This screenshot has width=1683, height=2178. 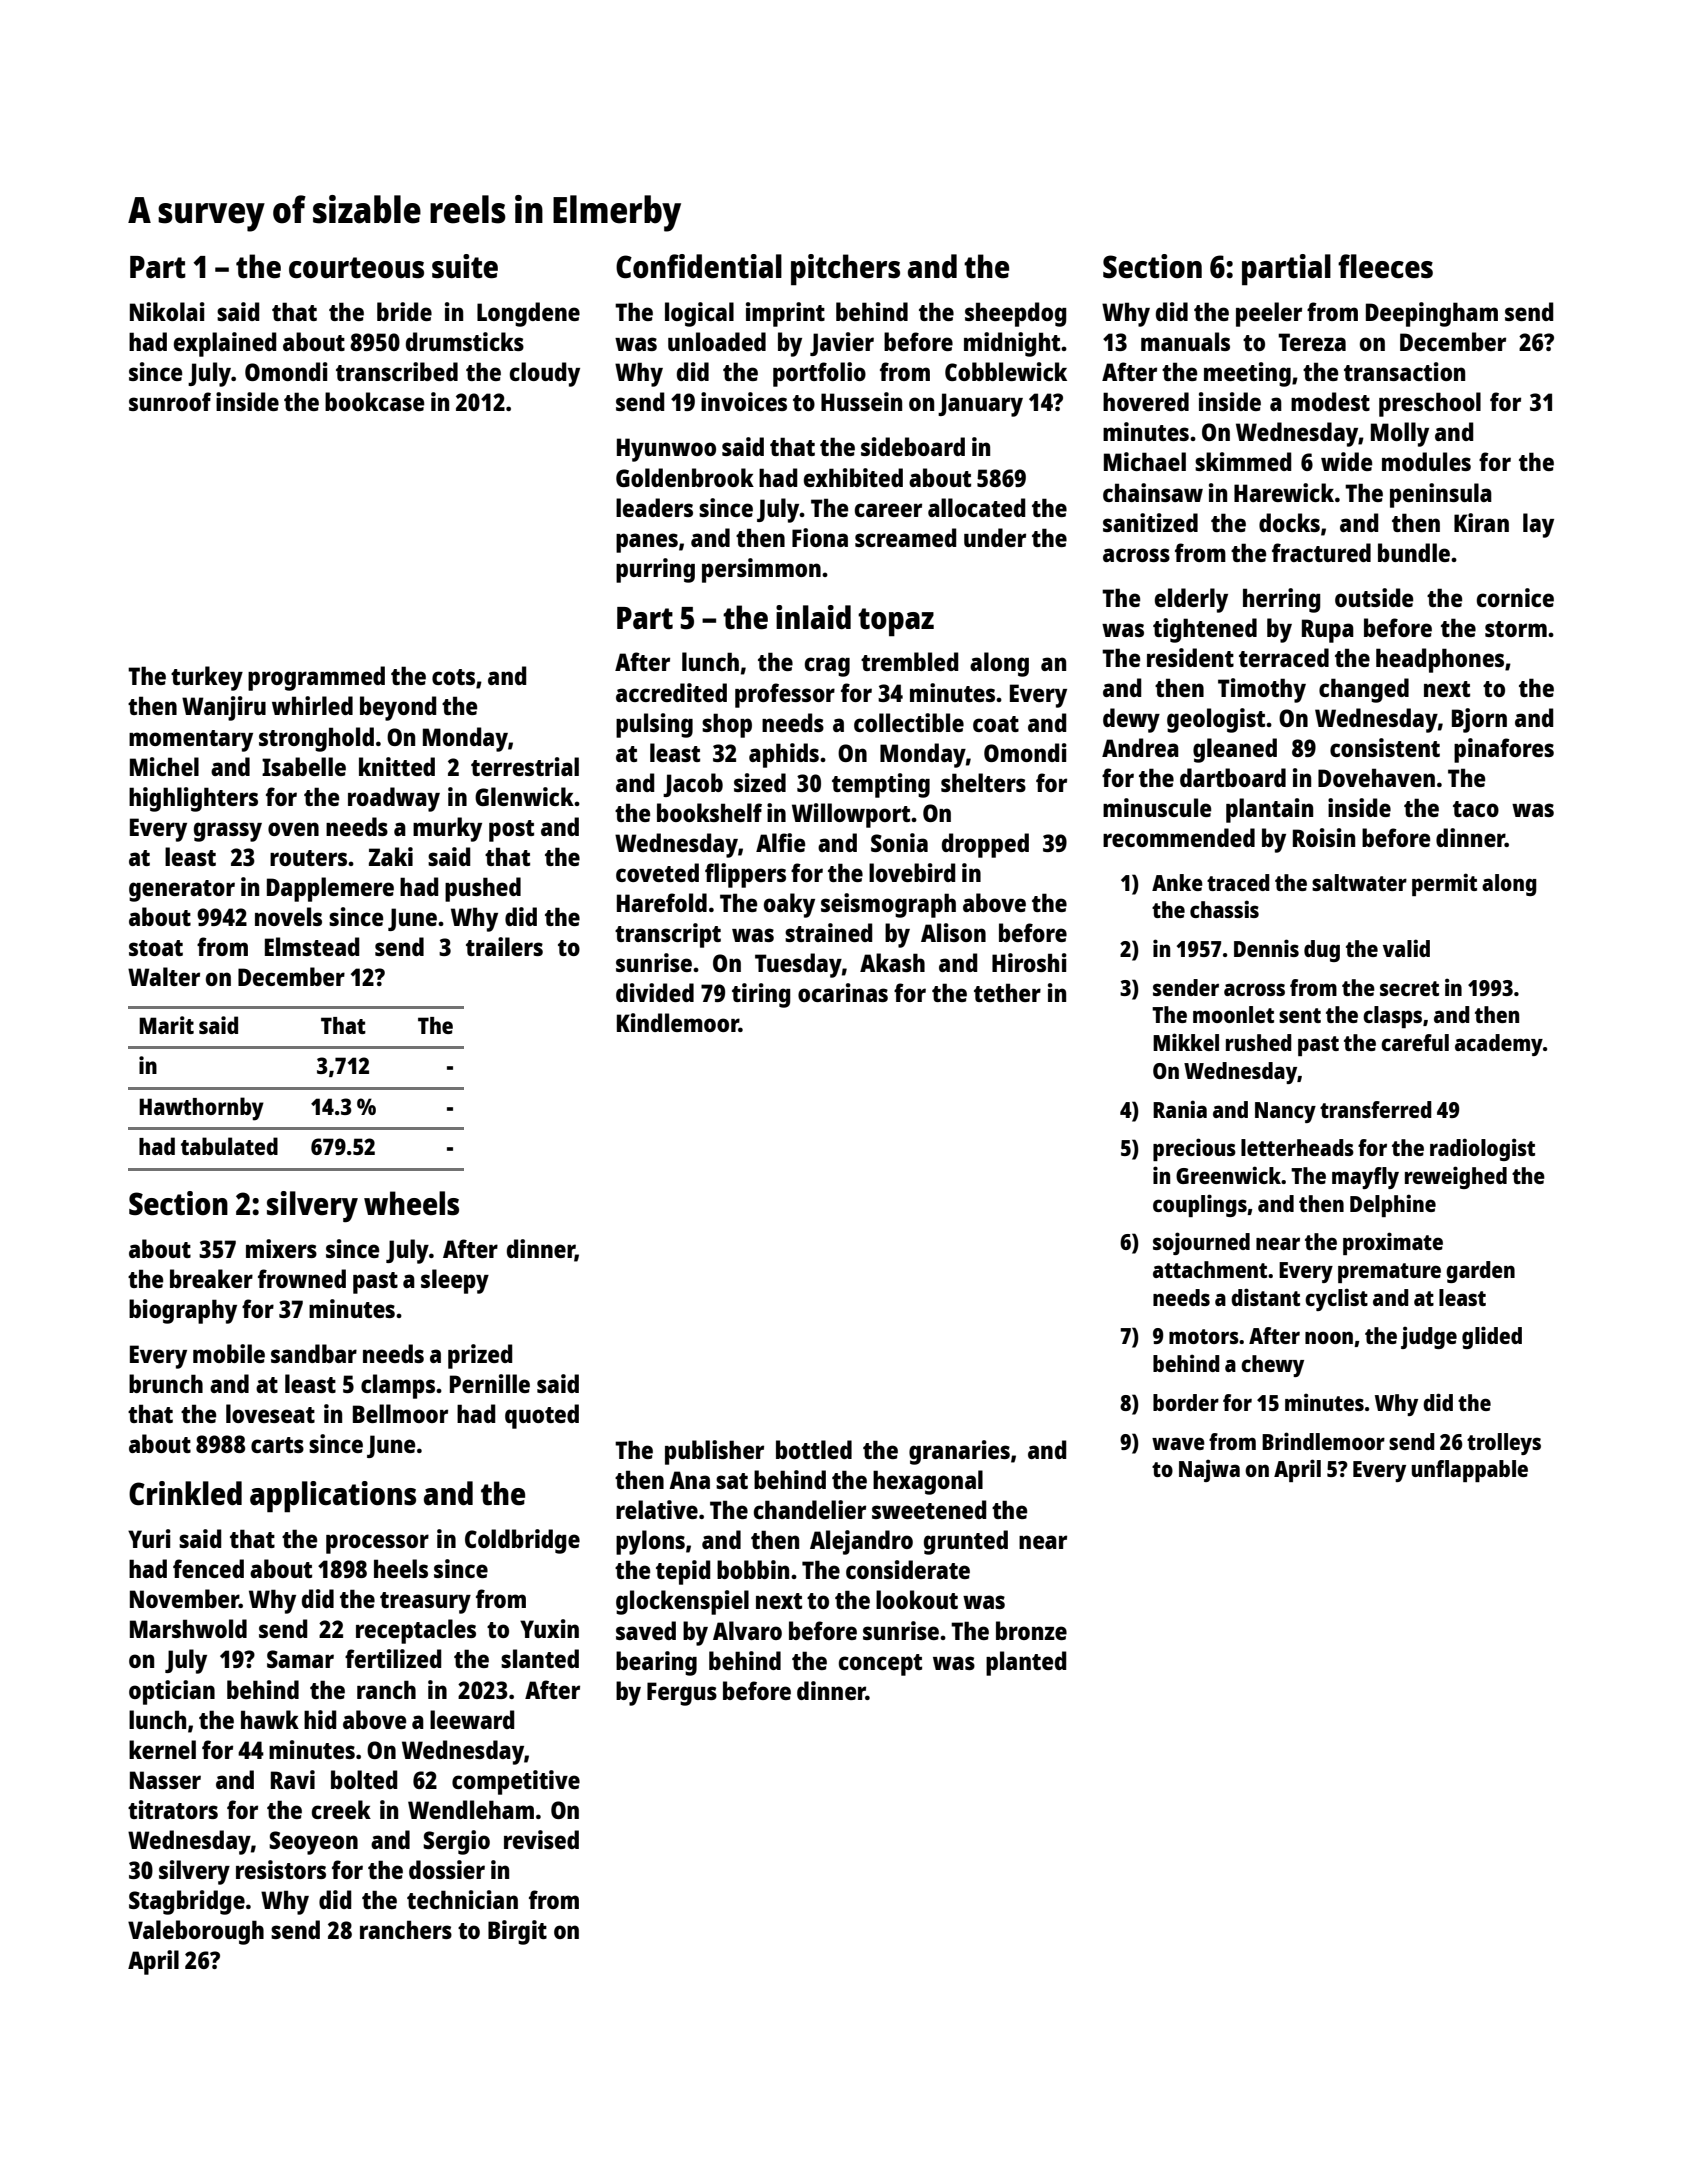 I want to click on considerate, so click(x=908, y=1569).
